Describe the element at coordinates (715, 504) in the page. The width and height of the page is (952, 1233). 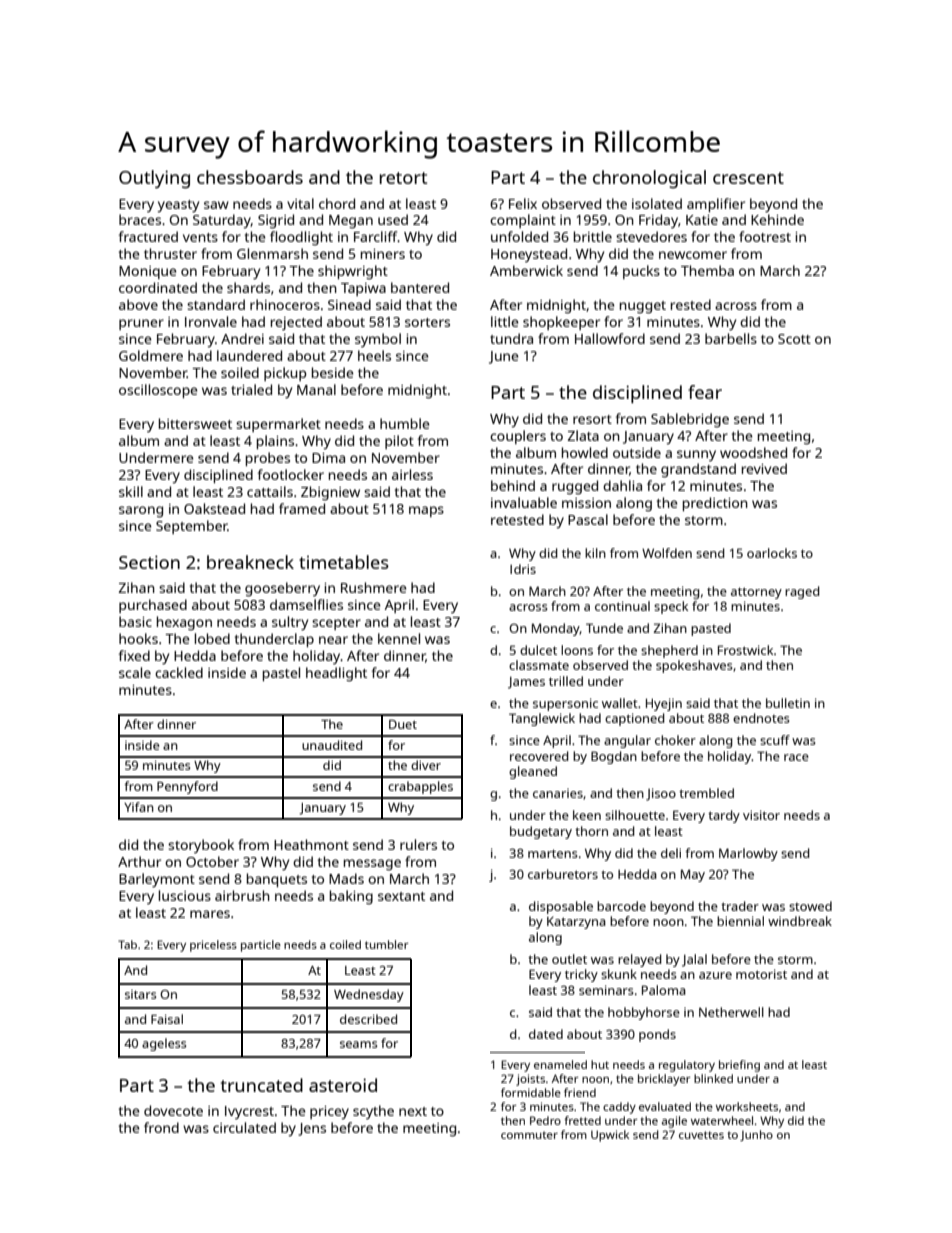
I see `prediction` at that location.
